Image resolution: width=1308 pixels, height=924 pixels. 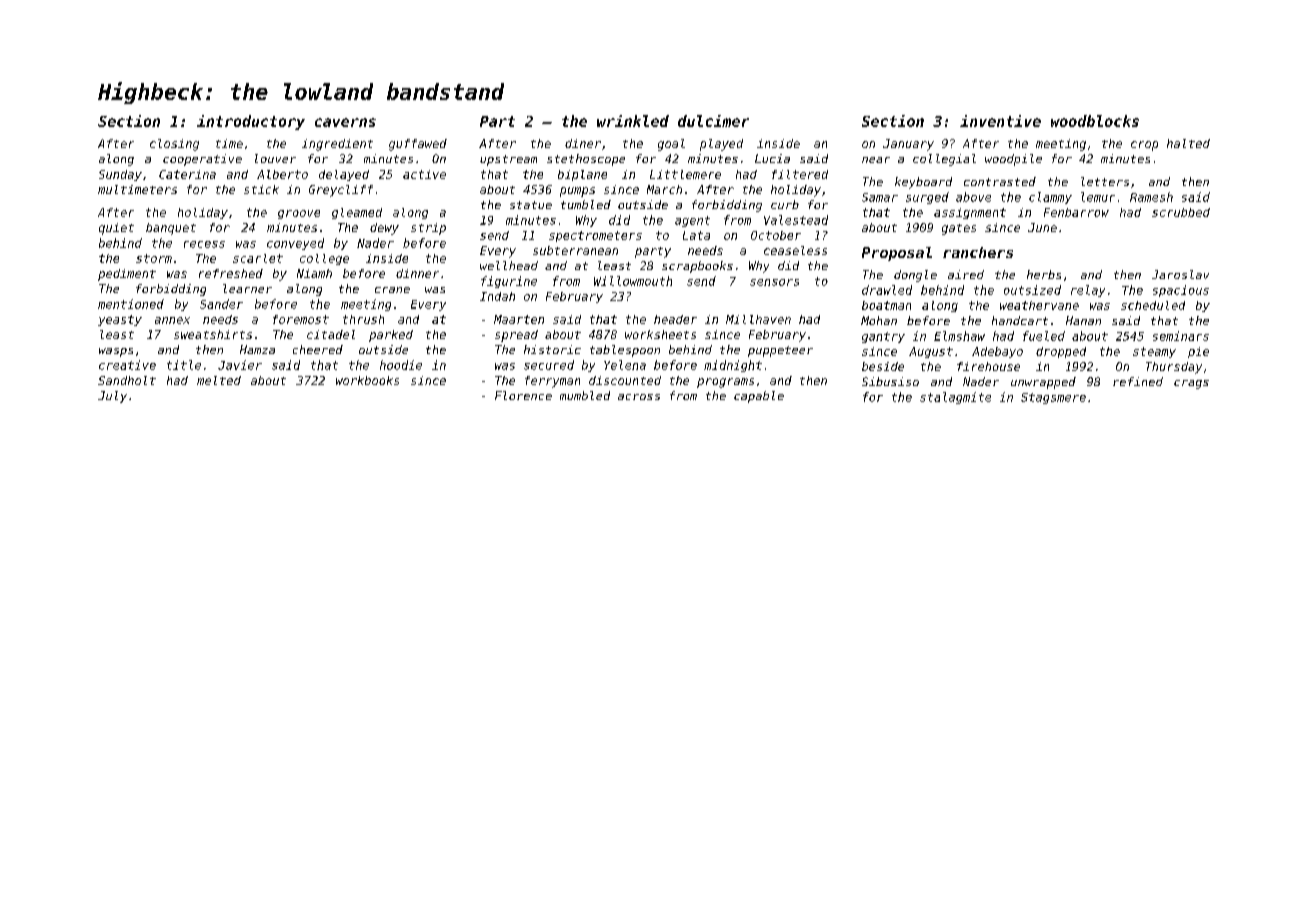 I want to click on wrinkled, so click(x=633, y=121).
